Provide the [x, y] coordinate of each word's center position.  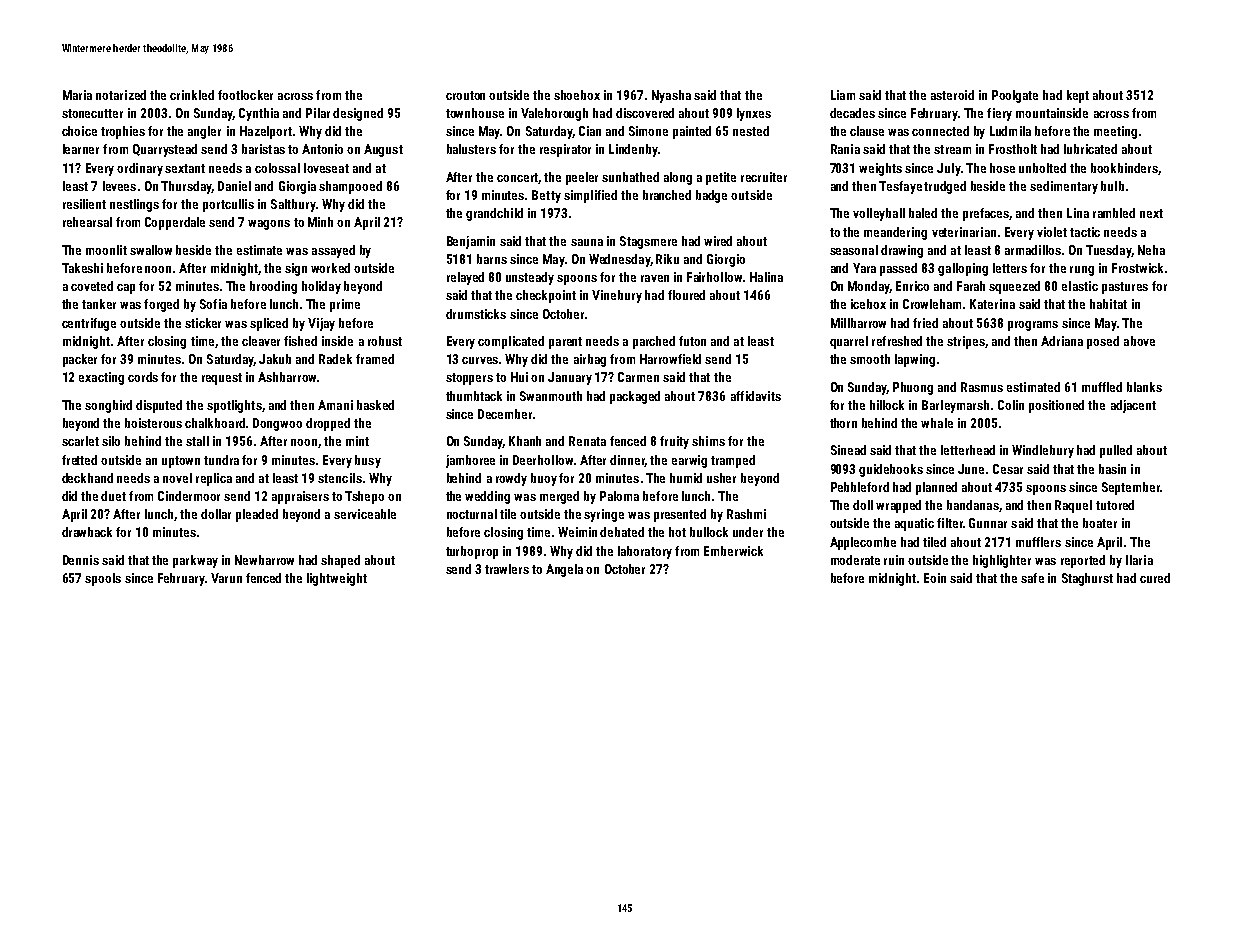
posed [1103, 342]
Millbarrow [858, 323]
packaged [635, 397]
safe [1032, 578]
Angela [564, 570]
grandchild [494, 214]
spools [103, 579]
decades [852, 113]
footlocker [245, 95]
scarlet [80, 441]
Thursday [186, 187]
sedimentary [1064, 187]
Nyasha [671, 96]
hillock [887, 405]
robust [385, 341]
